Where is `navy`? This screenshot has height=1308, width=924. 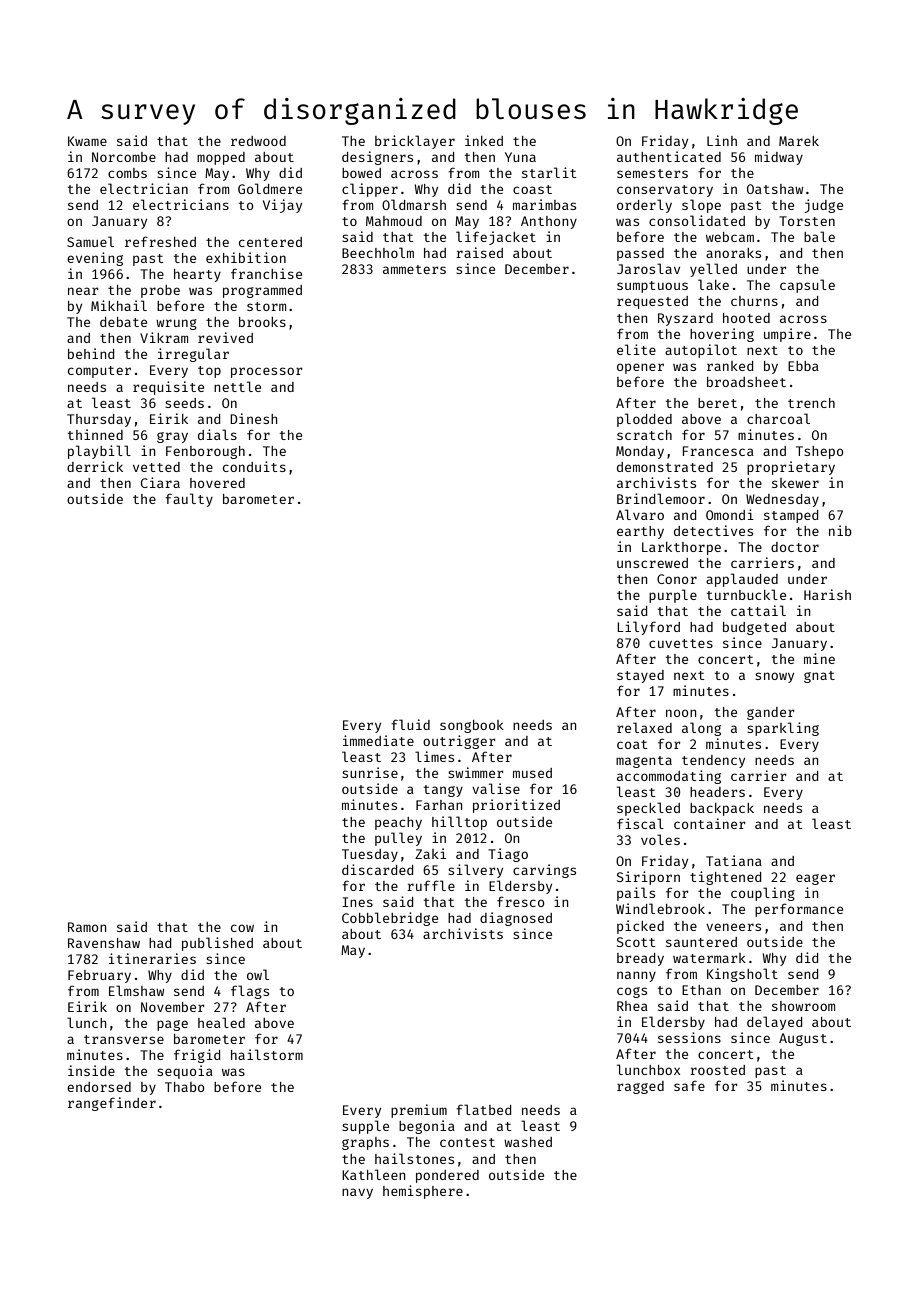
navy is located at coordinates (357, 1193).
